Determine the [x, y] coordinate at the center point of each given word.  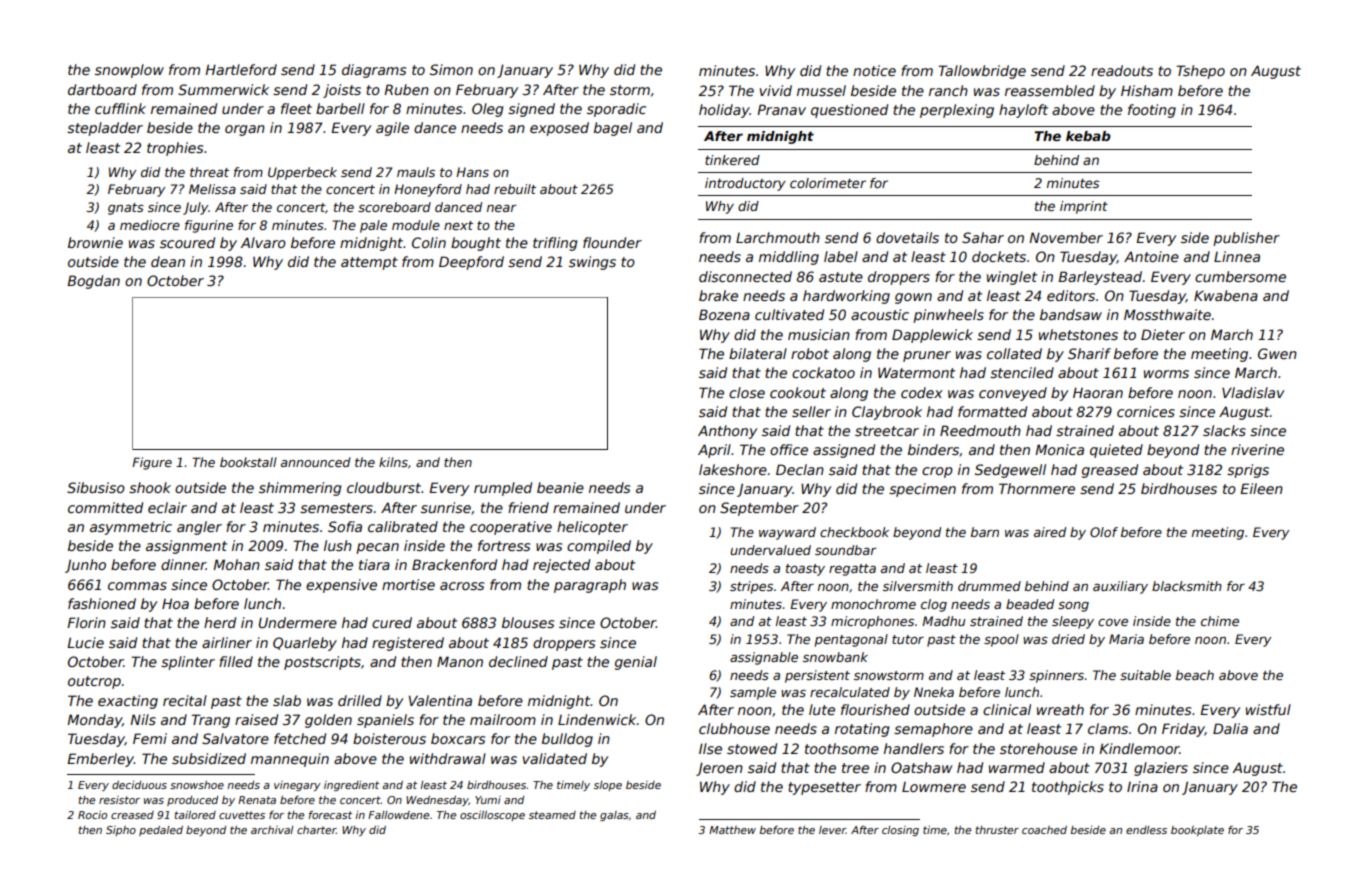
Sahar [983, 237]
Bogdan [93, 282]
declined [518, 661]
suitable [1145, 675]
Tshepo [1200, 72]
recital [185, 700]
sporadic [616, 110]
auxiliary [1120, 587]
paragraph [590, 586]
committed [105, 507]
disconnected [745, 276]
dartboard [102, 89]
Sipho [121, 831]
